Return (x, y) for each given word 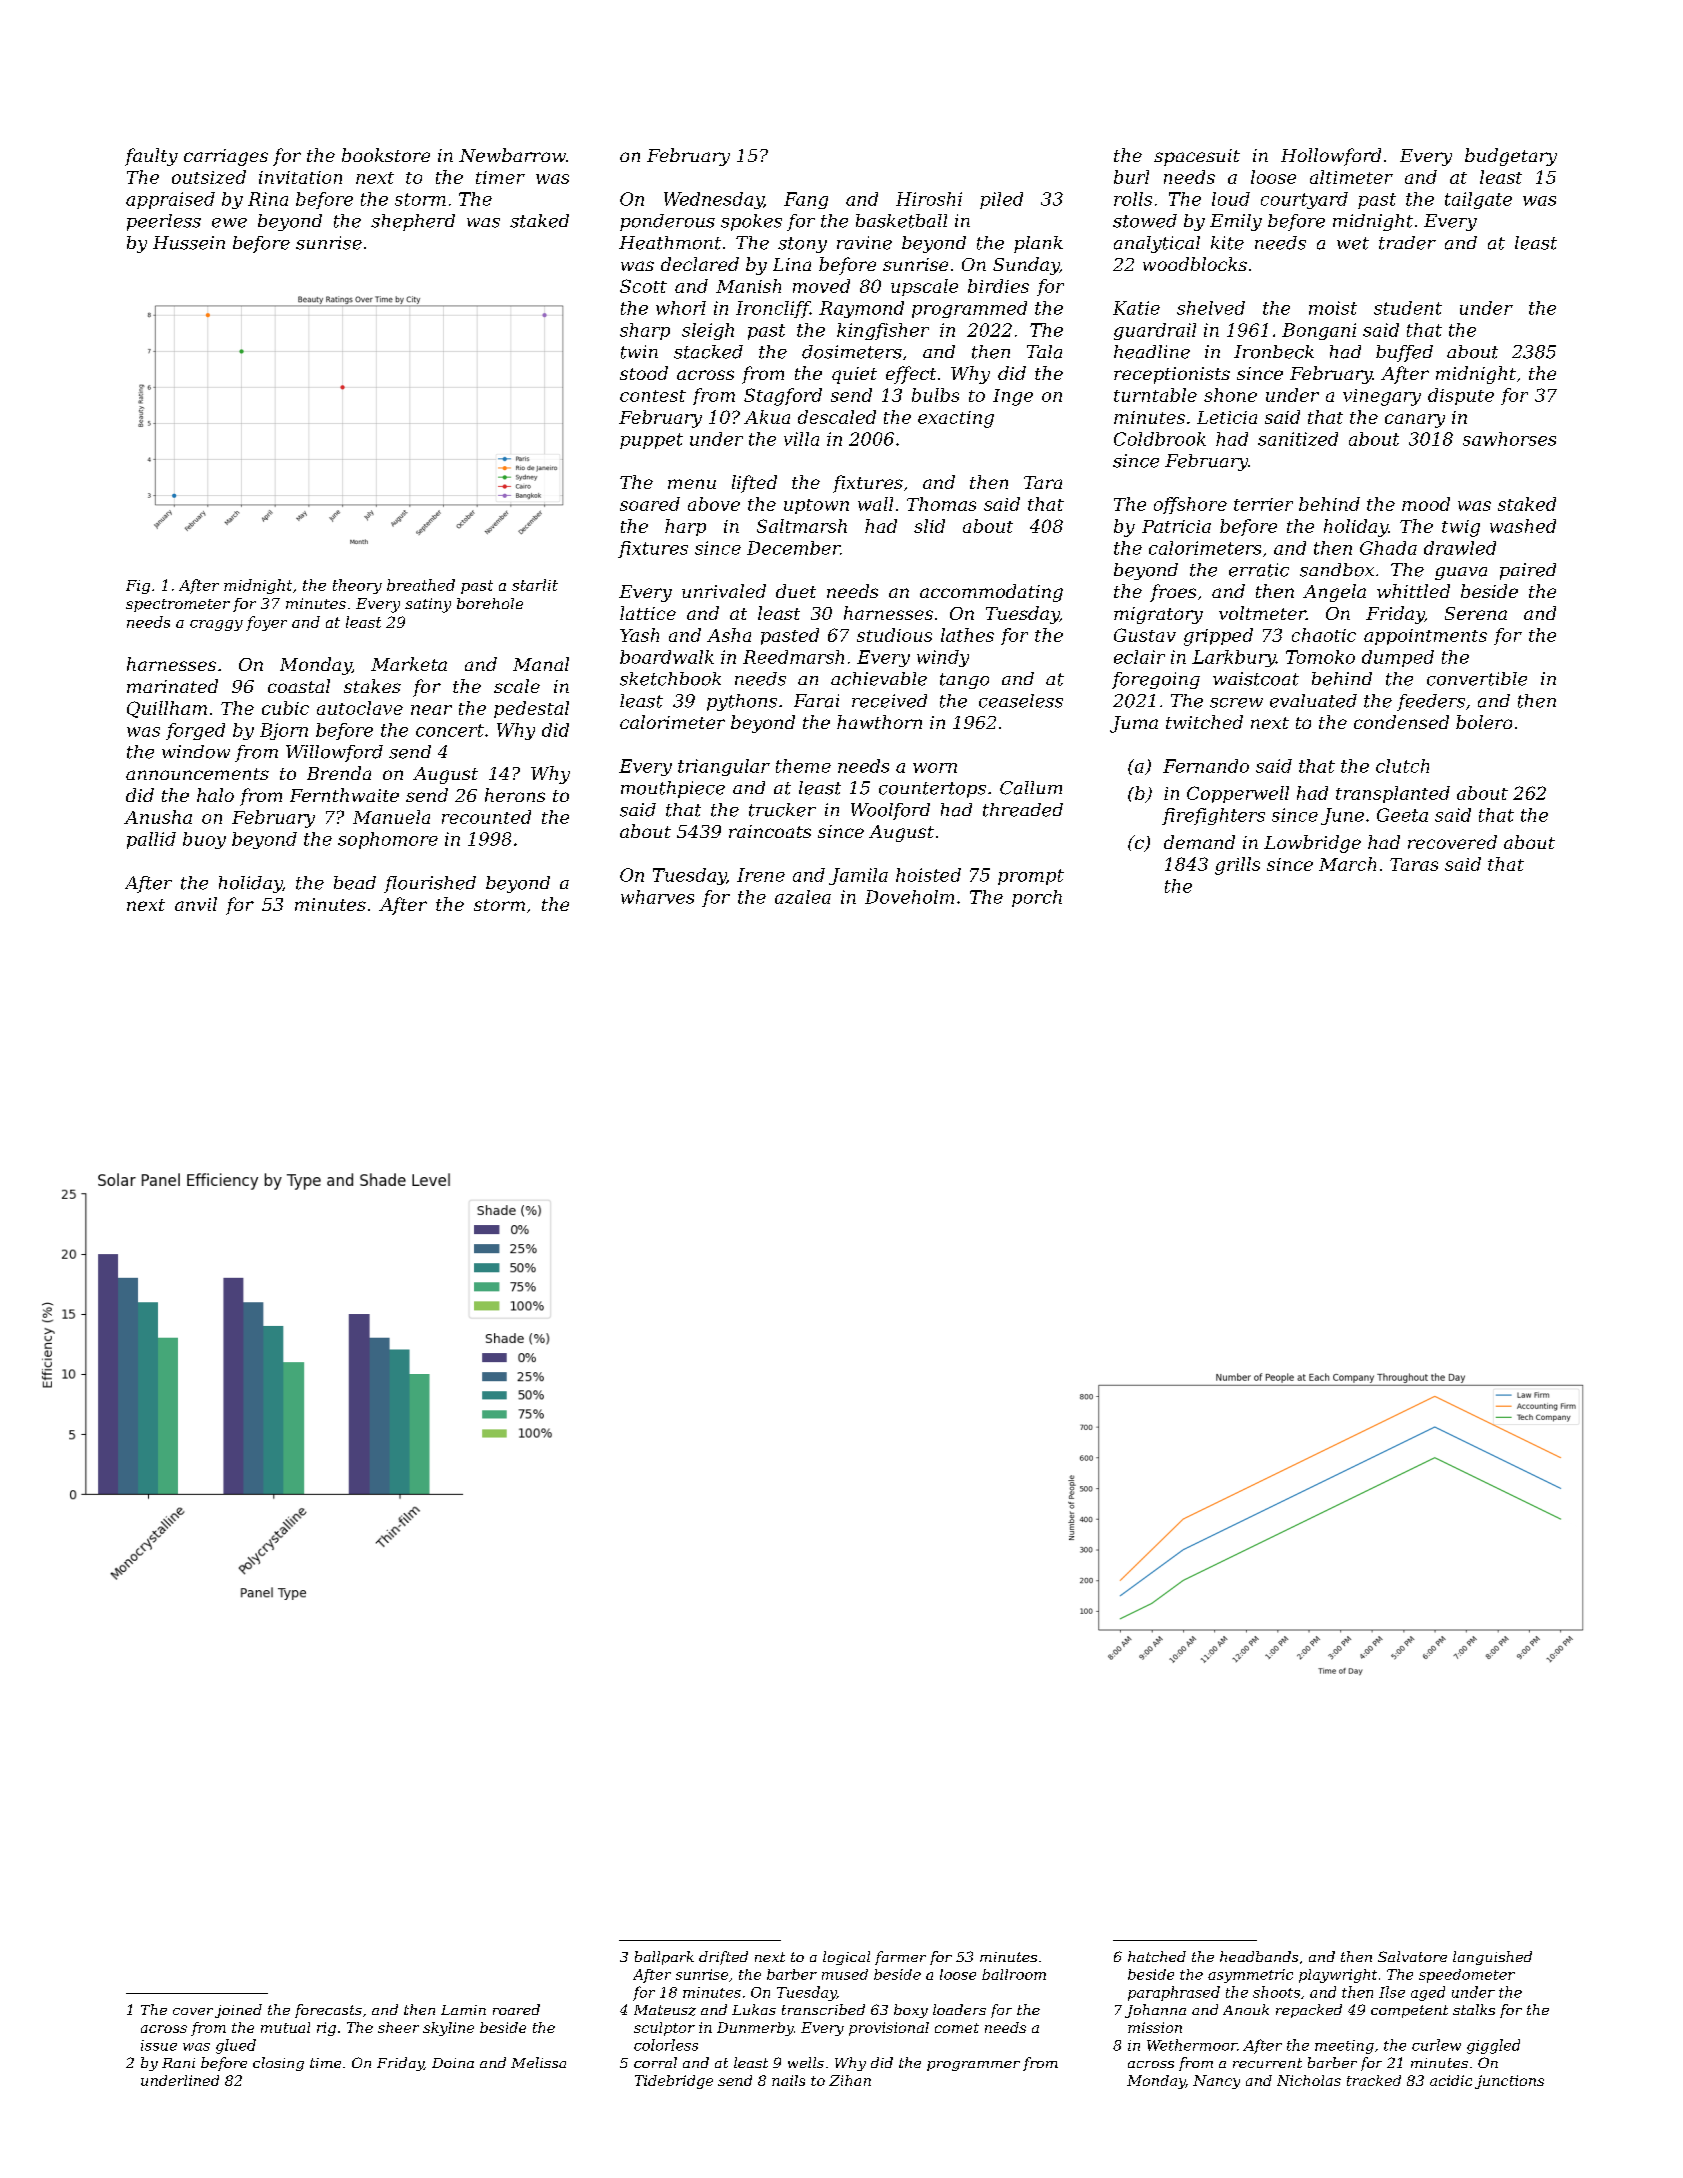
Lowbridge (1312, 844)
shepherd (413, 222)
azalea (803, 897)
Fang (806, 200)
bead (355, 883)
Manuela (391, 817)
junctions (1509, 2082)
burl (1131, 177)
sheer (398, 2027)
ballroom (1014, 1974)
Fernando (1206, 766)
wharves (657, 897)
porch (1037, 898)
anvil (196, 904)
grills (1237, 866)
